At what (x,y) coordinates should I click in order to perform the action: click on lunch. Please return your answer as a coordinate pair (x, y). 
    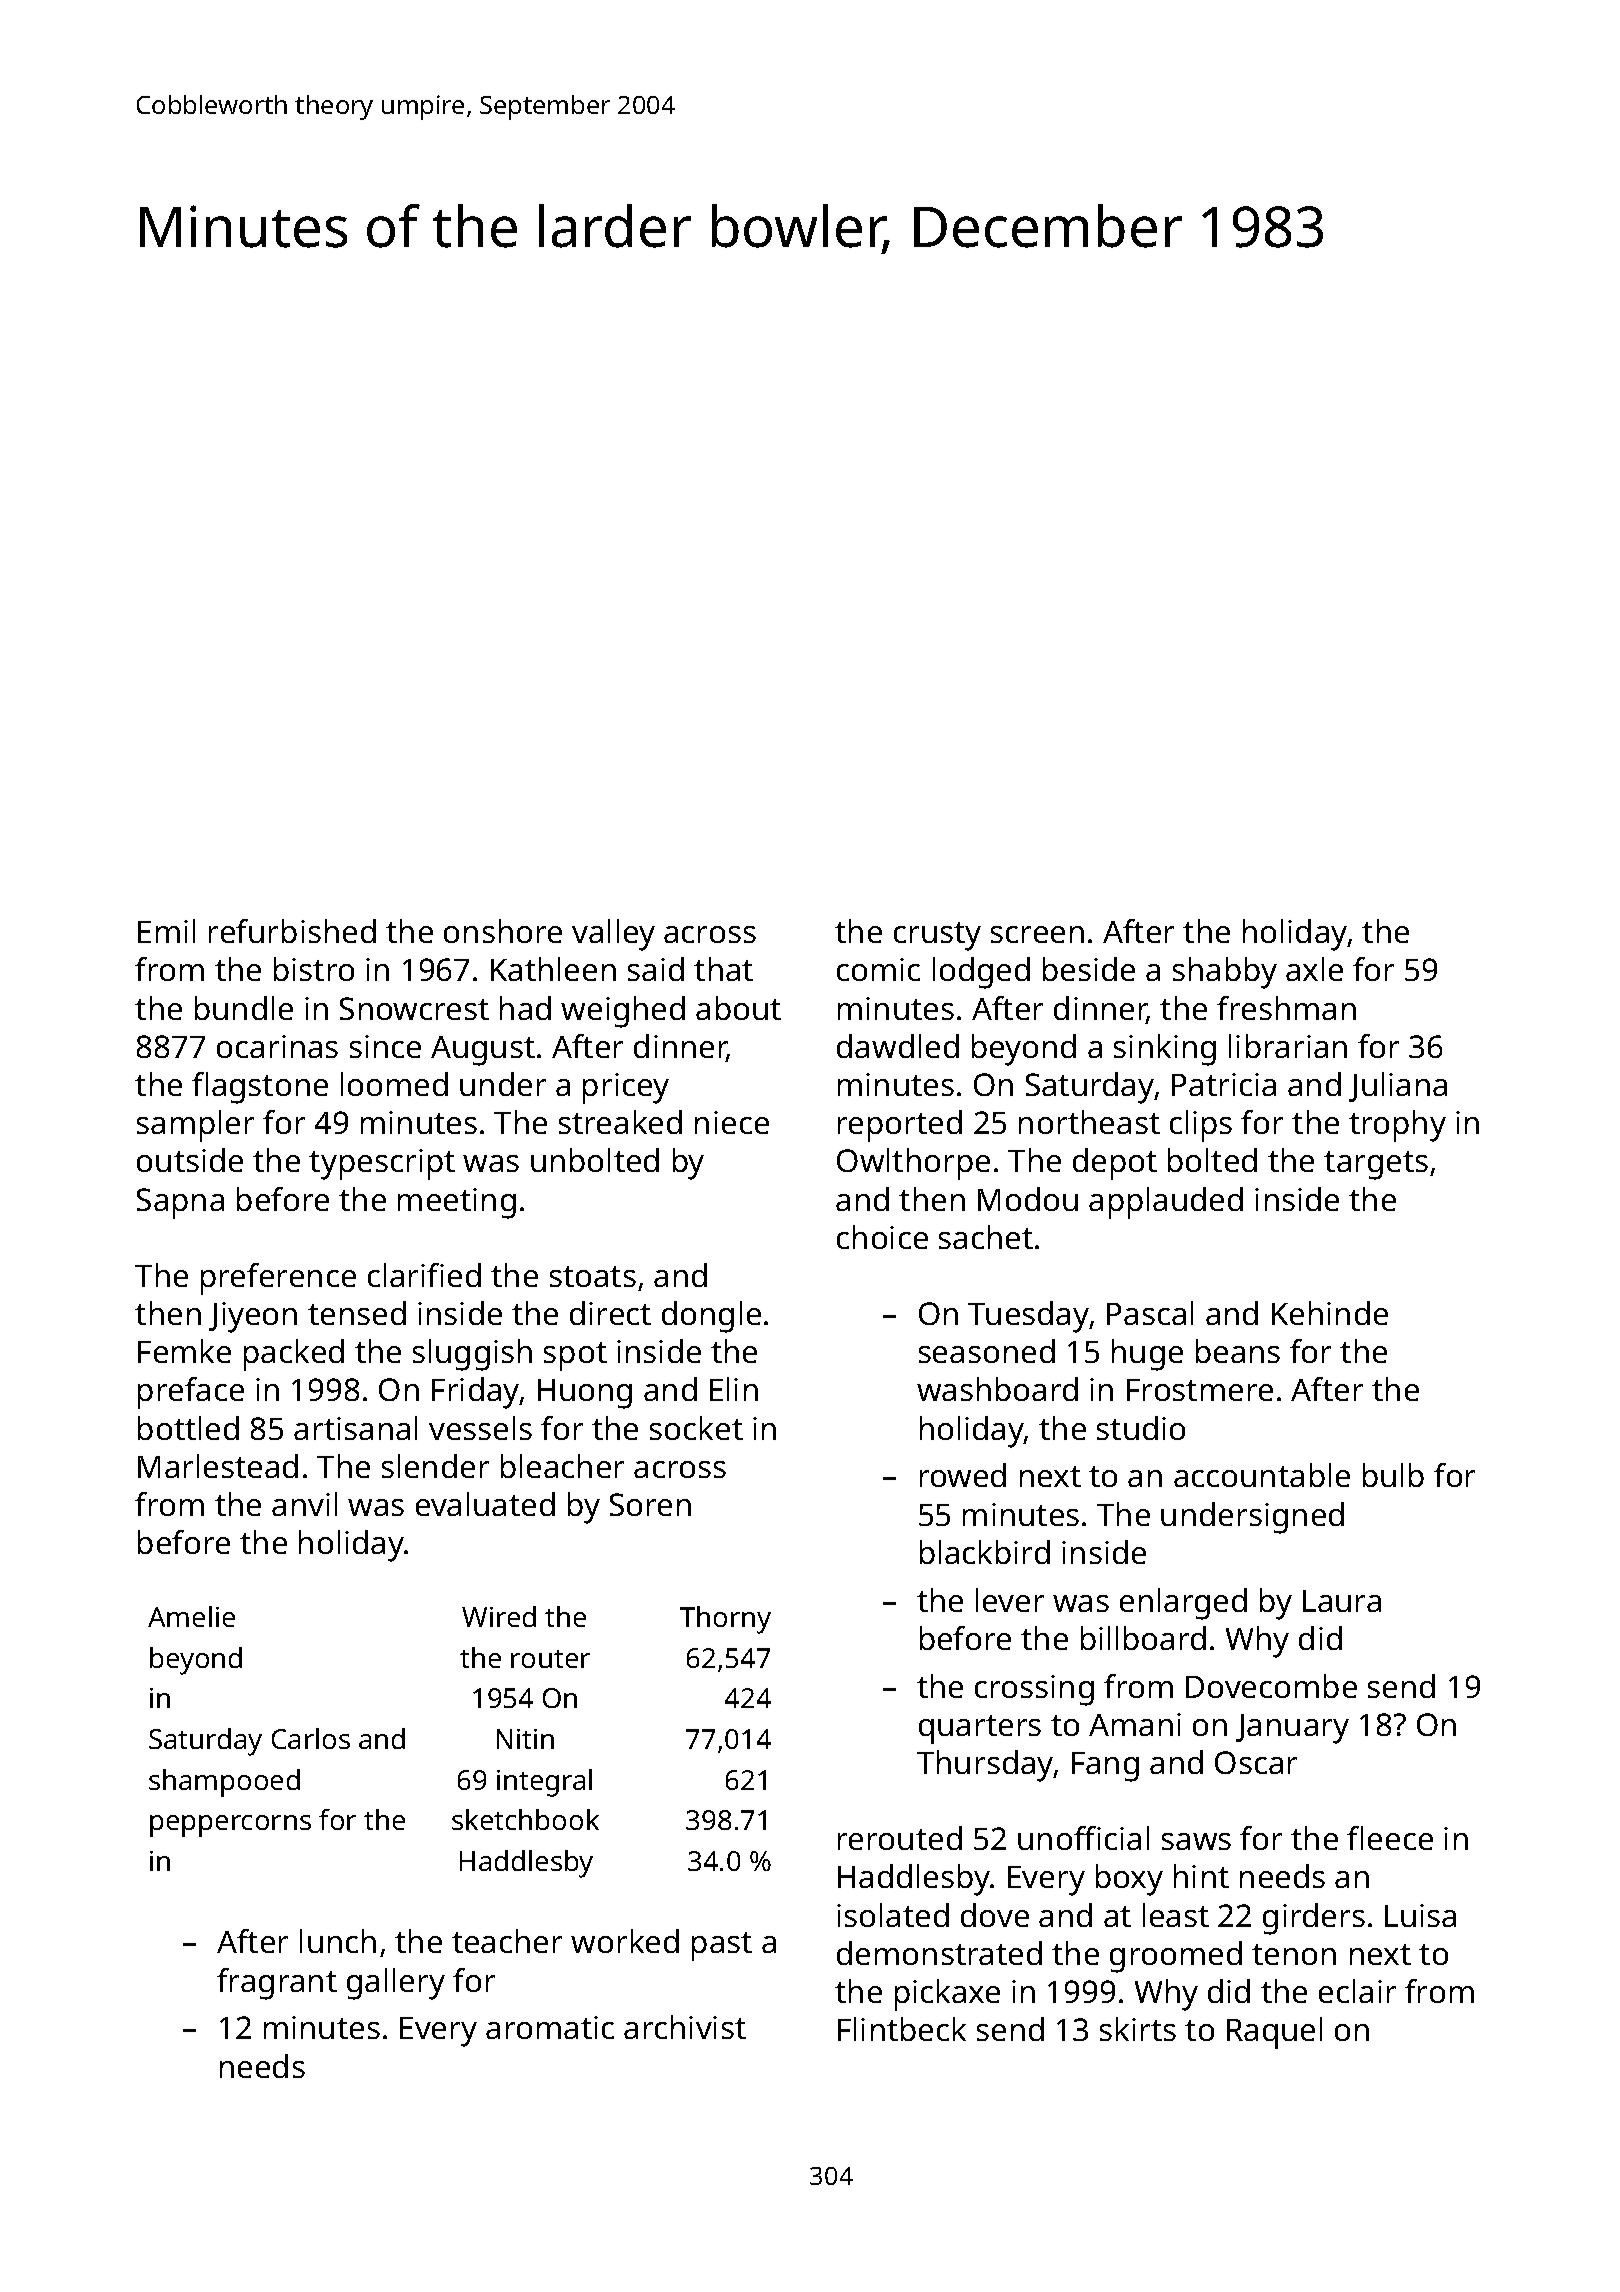
    Looking at the image, I should click on (338, 1941).
